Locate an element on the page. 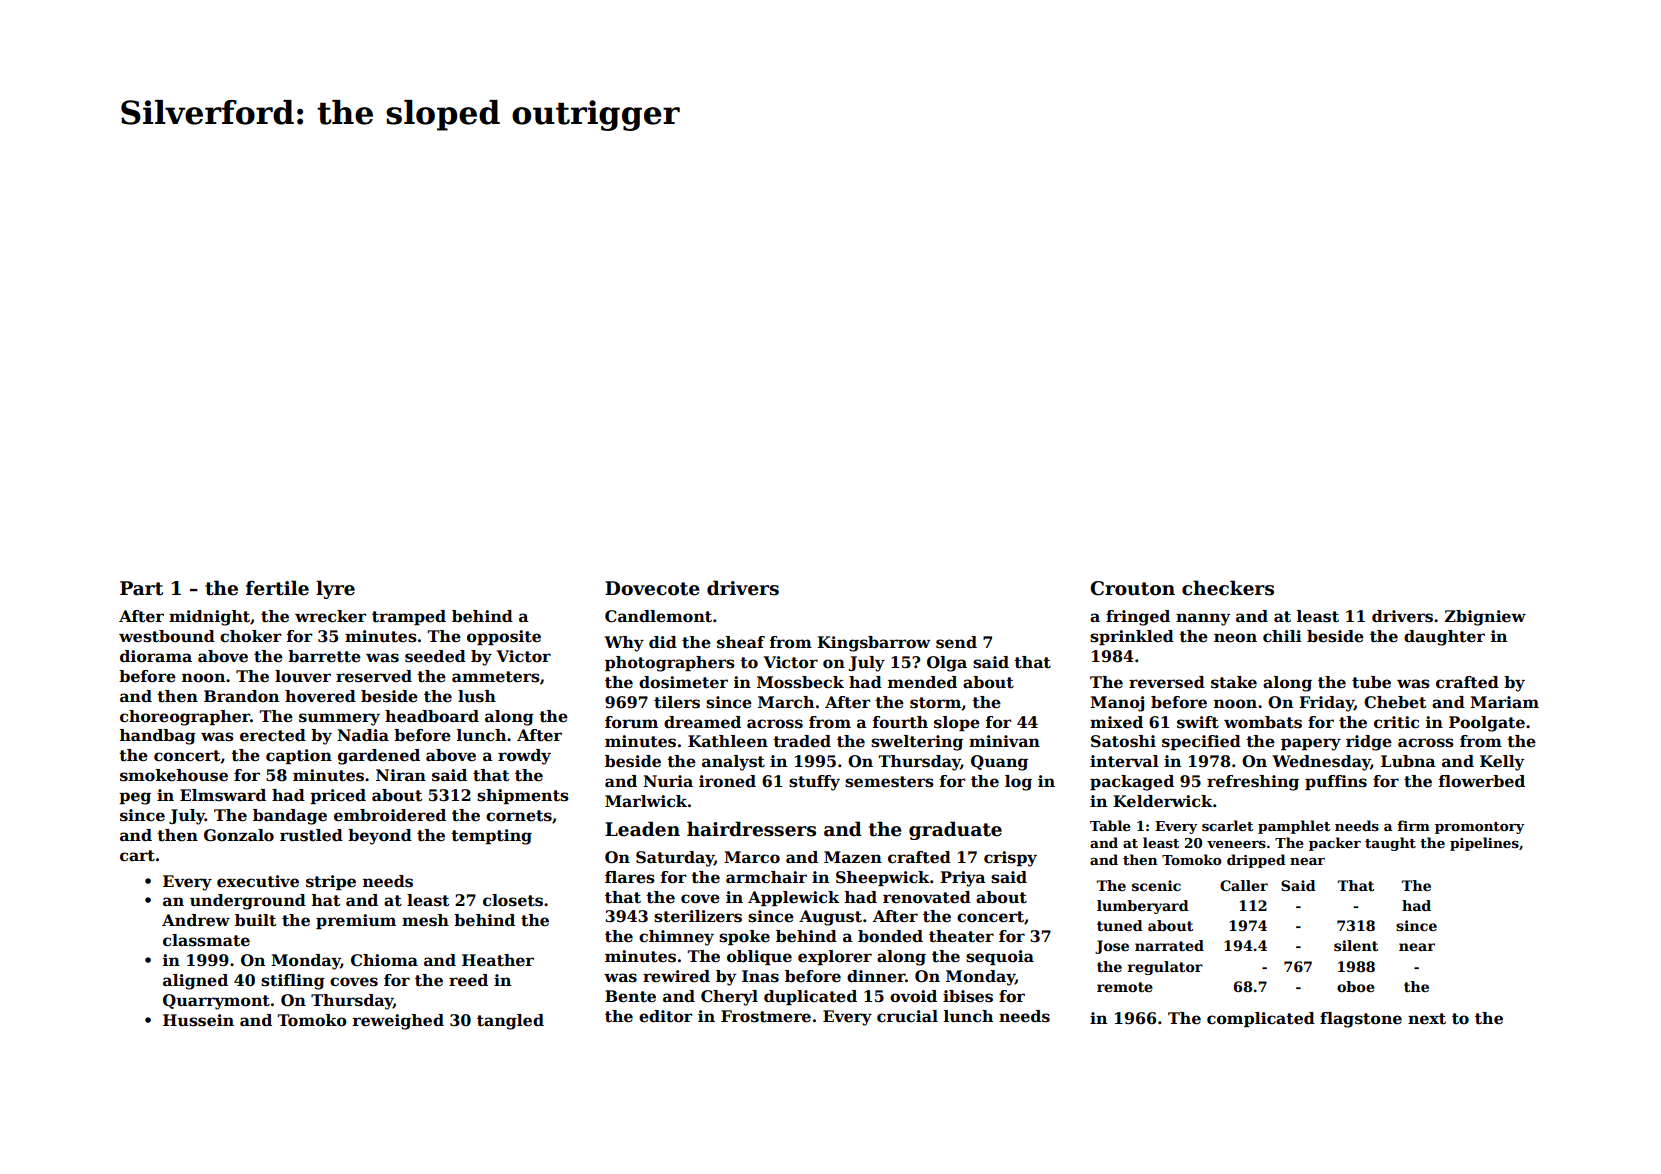 The width and height of the image is (1661, 1174). traded is located at coordinates (802, 741).
